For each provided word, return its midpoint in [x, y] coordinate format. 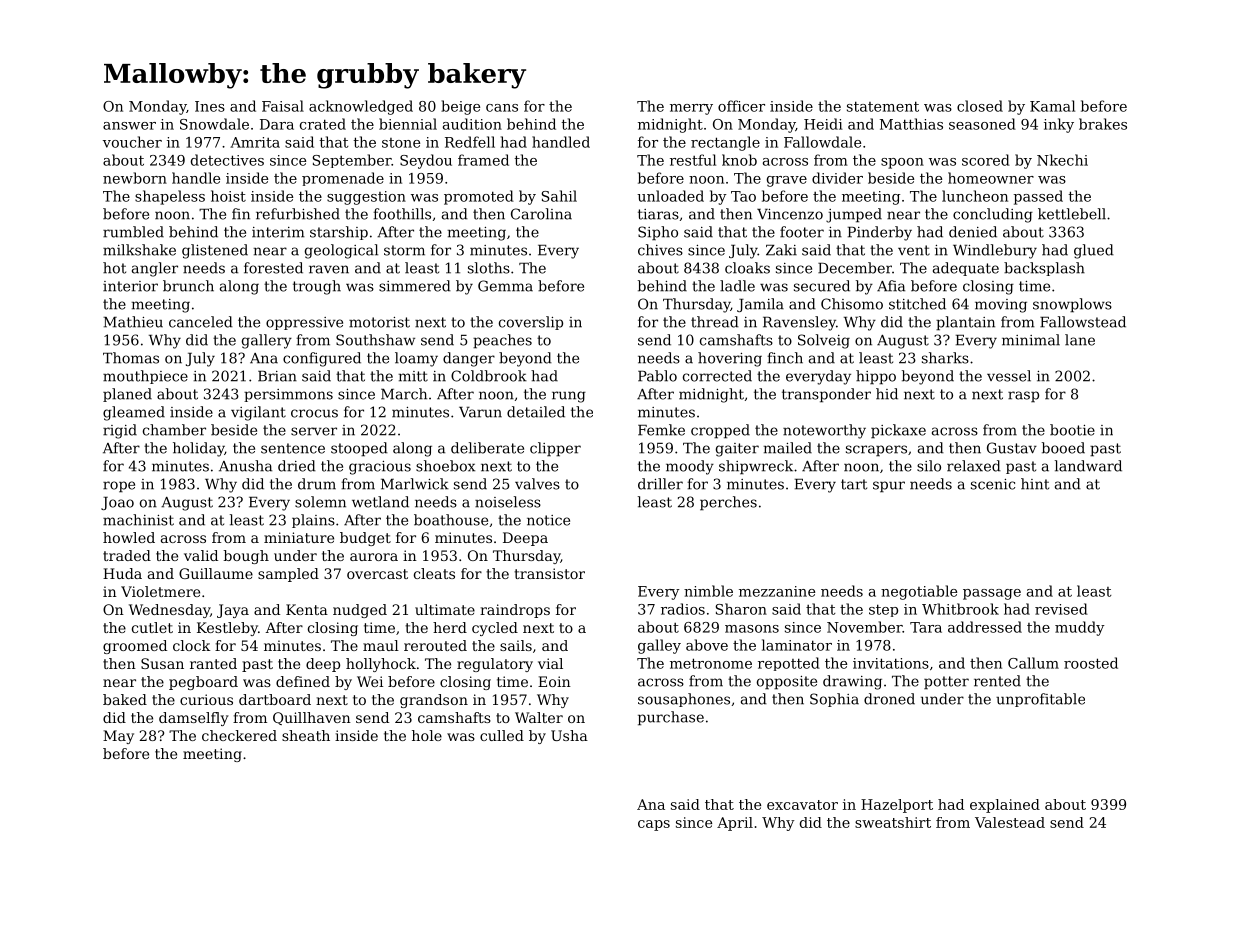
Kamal [1052, 106]
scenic [993, 484]
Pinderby [880, 233]
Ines [210, 106]
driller [660, 484]
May [118, 737]
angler [155, 269]
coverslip [531, 323]
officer [741, 106]
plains [313, 521]
